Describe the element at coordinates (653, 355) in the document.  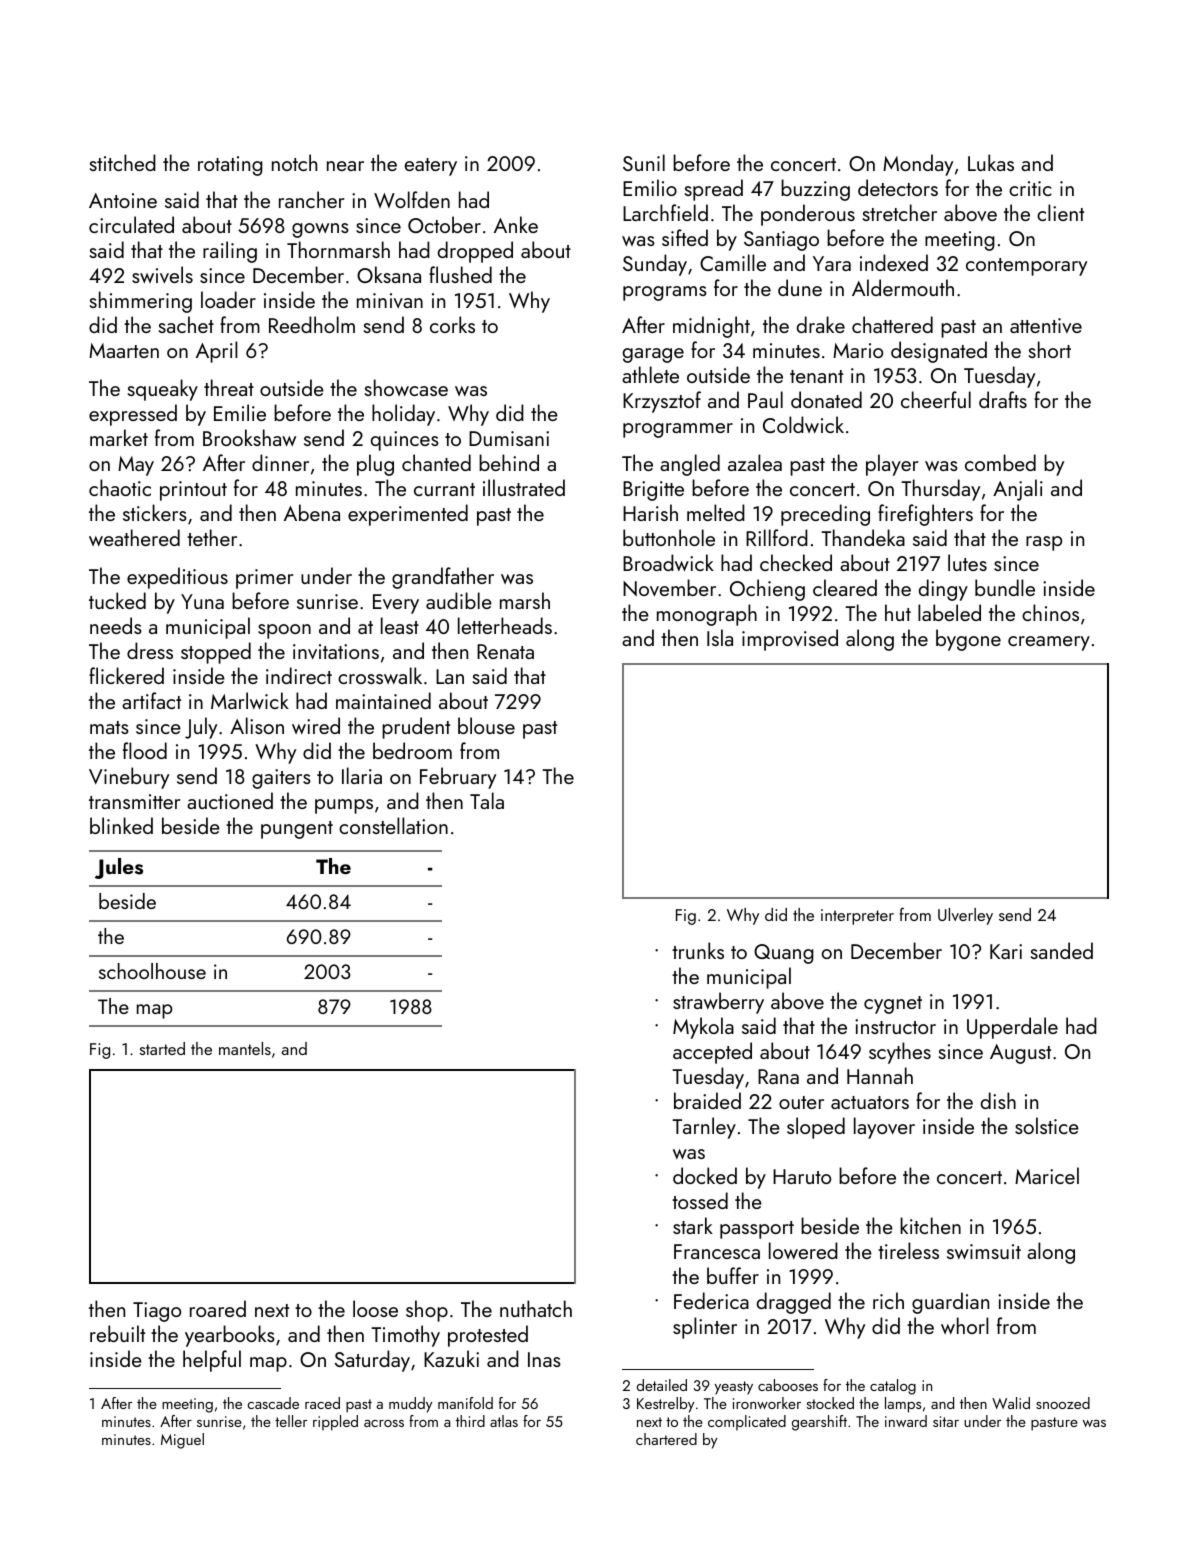
I see `garage` at that location.
